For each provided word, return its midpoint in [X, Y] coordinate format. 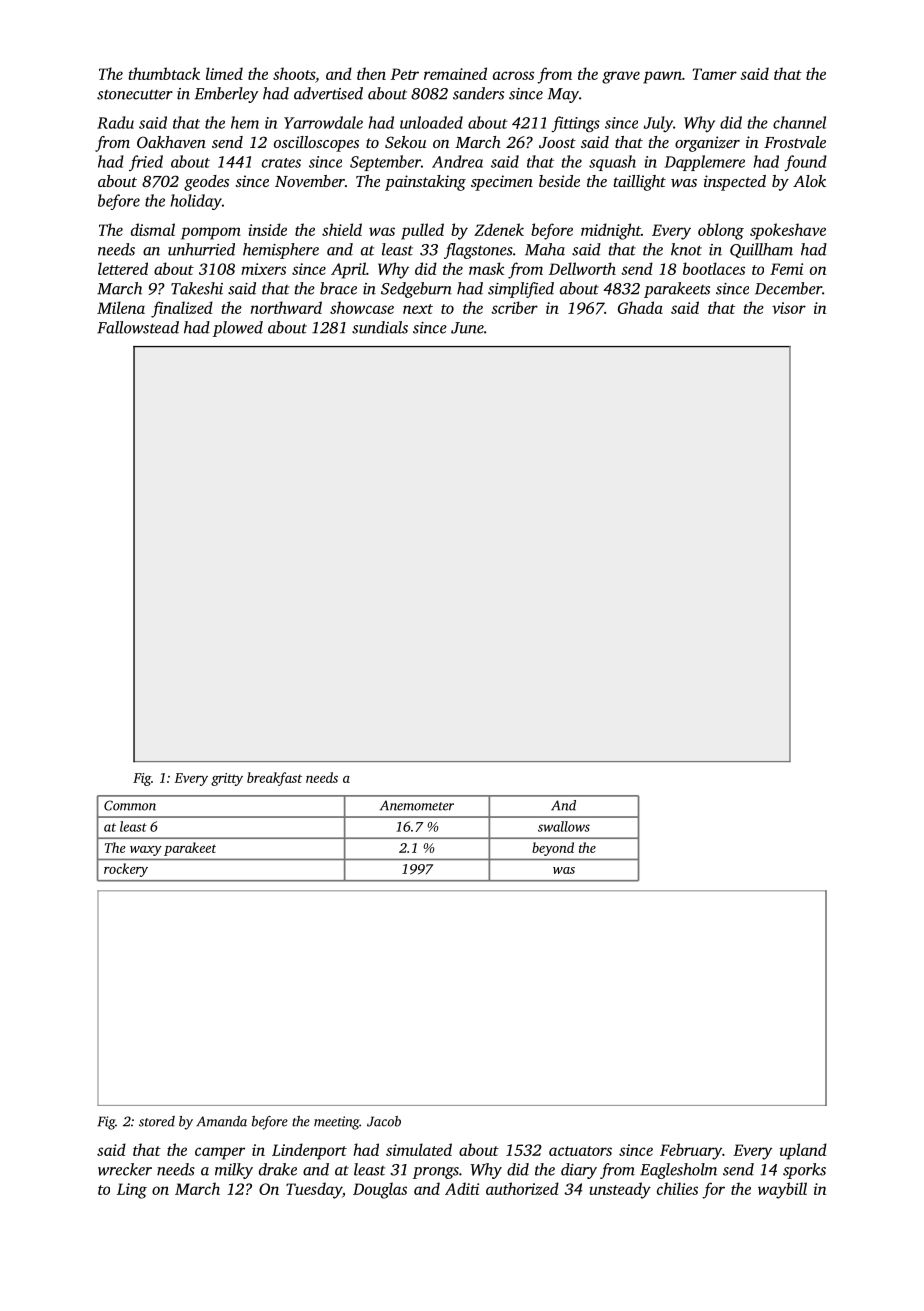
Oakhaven [171, 142]
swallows [564, 826]
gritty [227, 779]
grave [621, 77]
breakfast [274, 779]
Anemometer [417, 805]
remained [455, 73]
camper [220, 1153]
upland [803, 1151]
